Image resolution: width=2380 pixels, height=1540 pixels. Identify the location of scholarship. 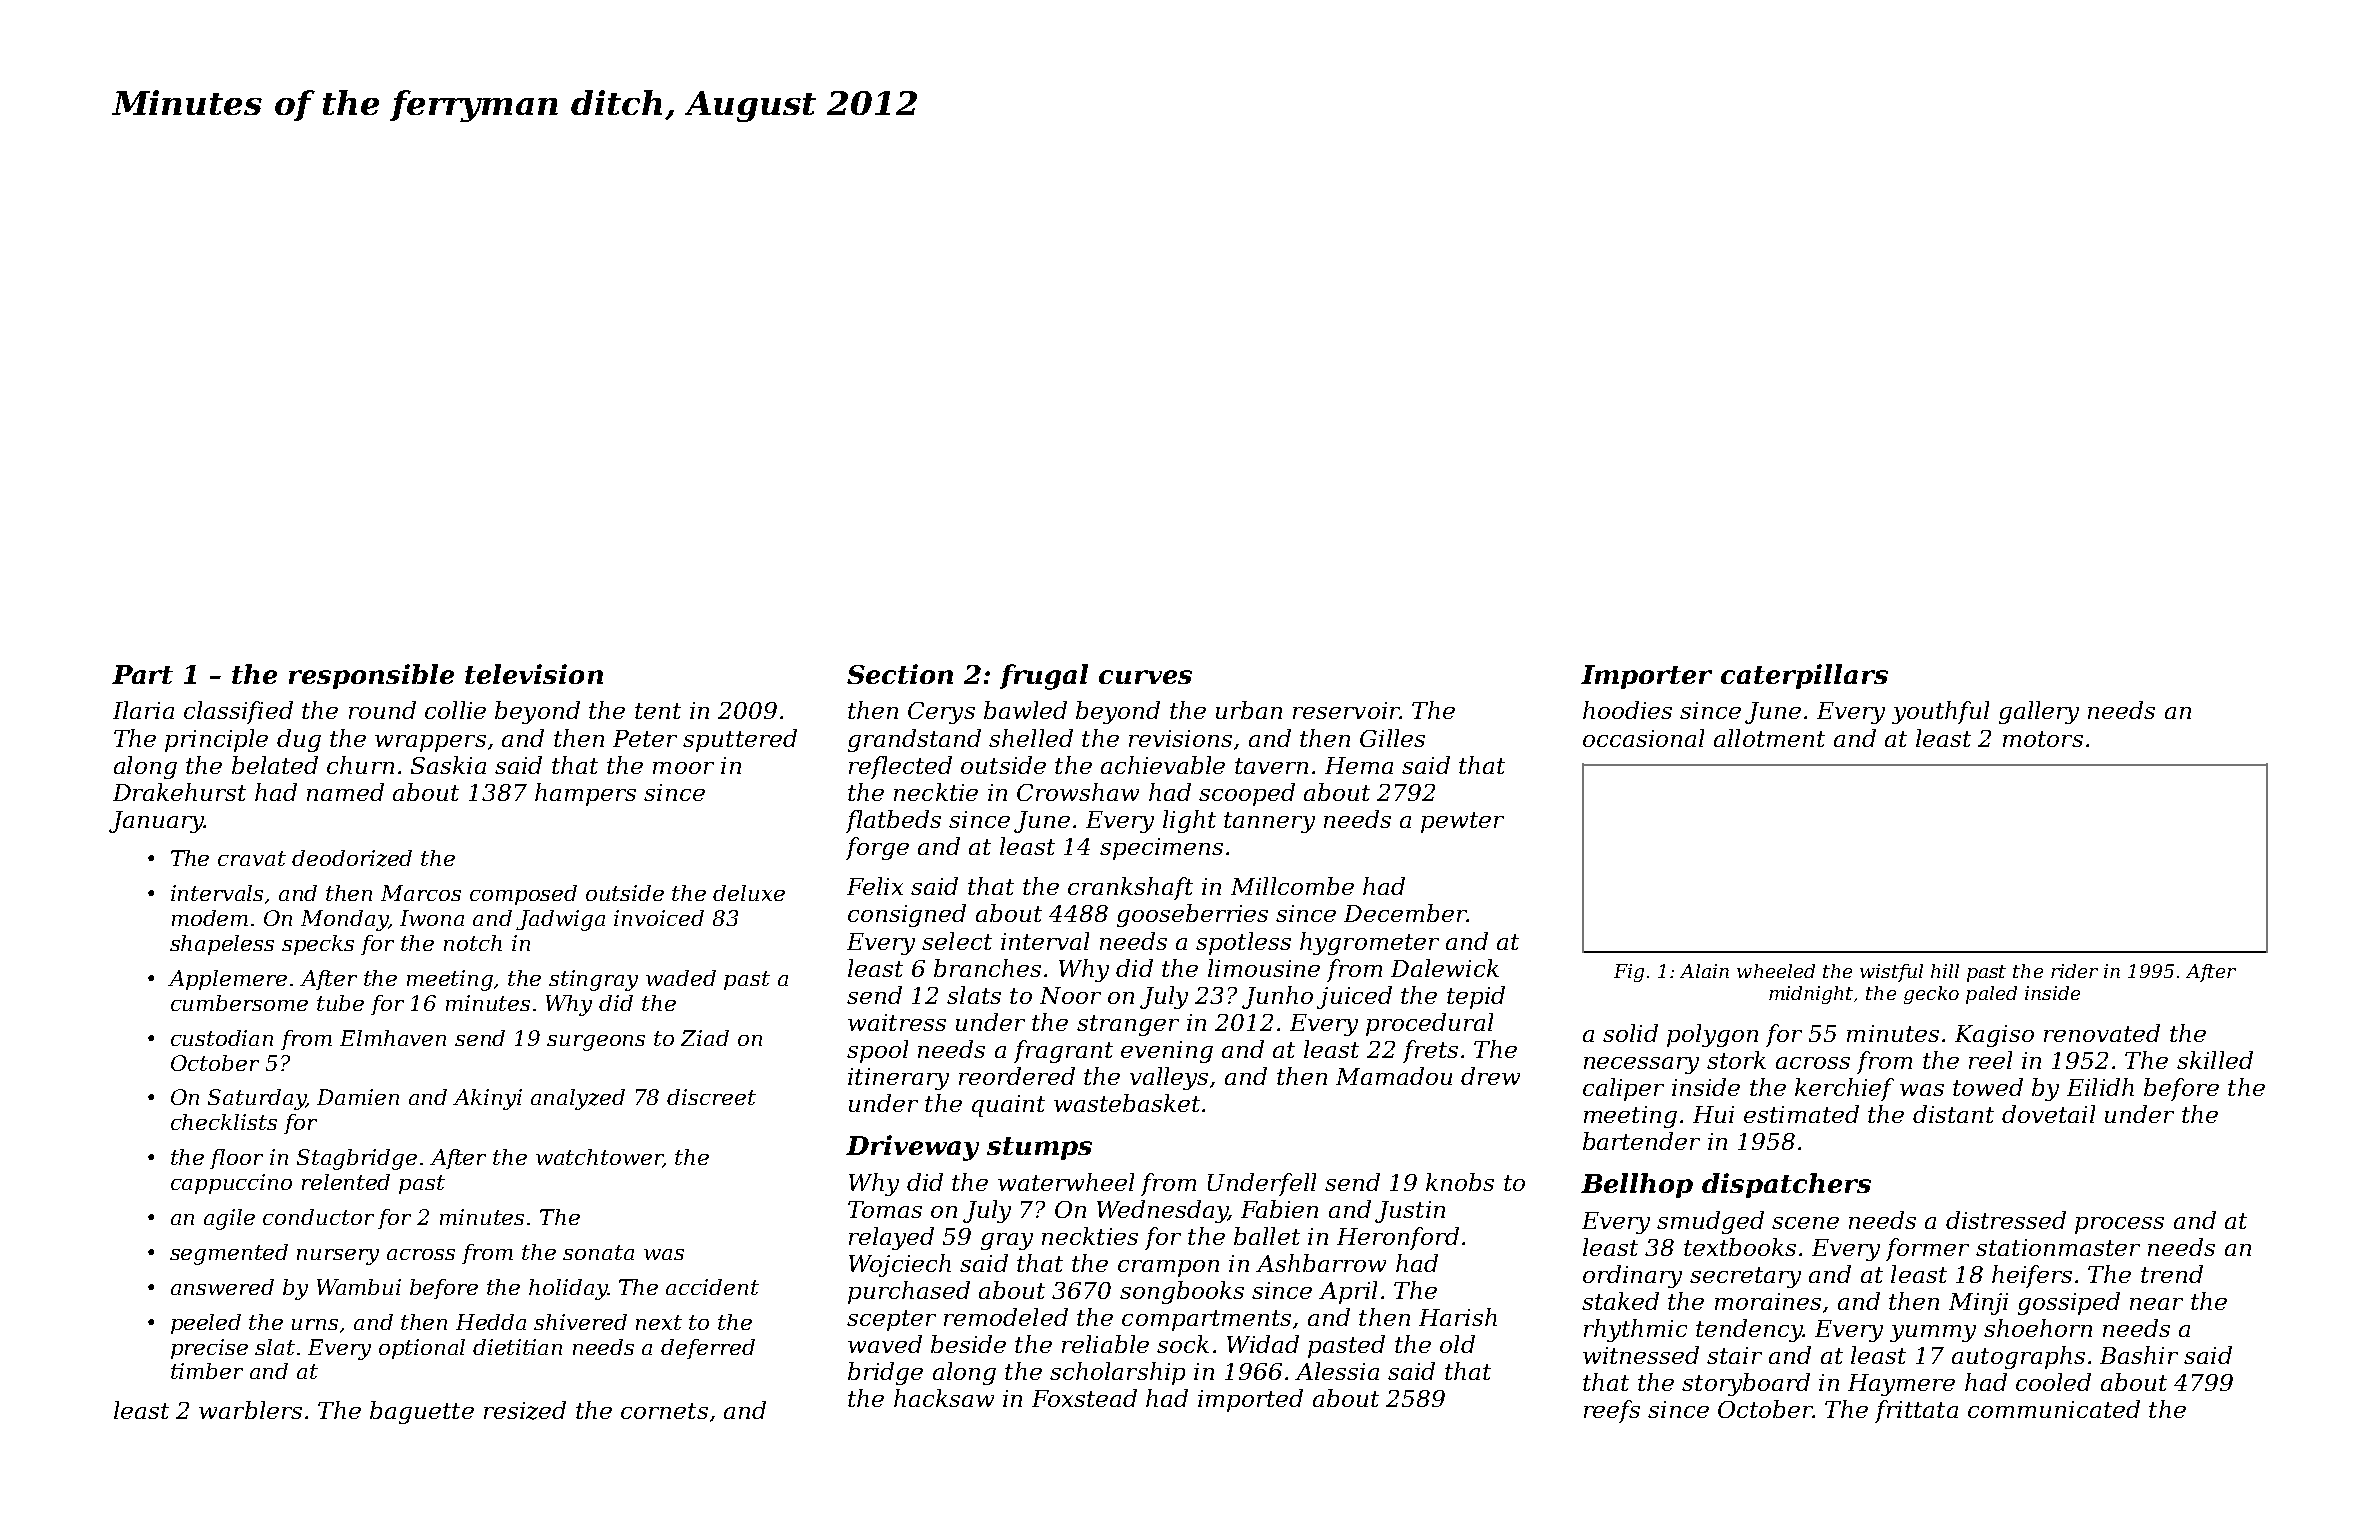
(1117, 1373).
